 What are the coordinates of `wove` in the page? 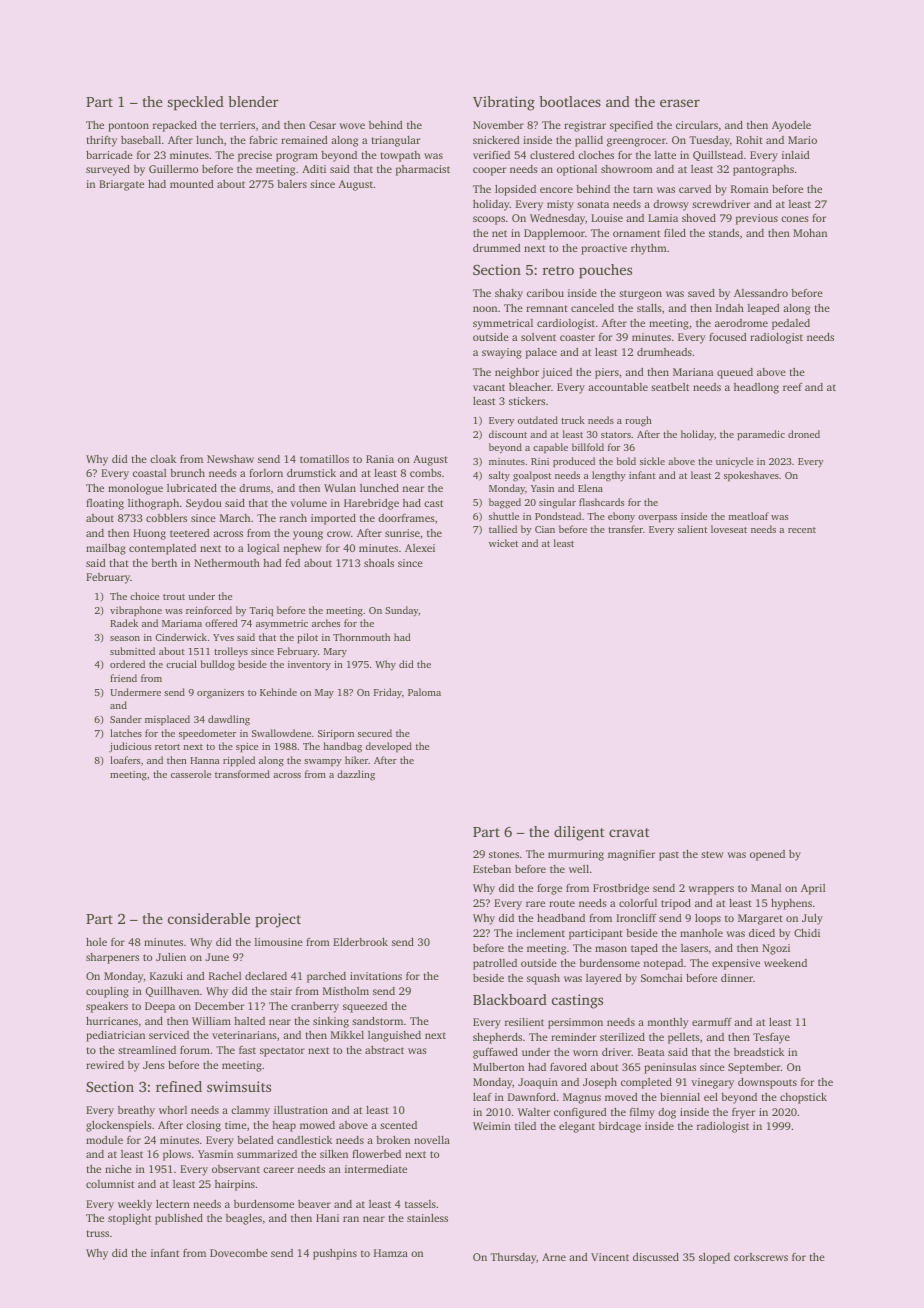 It's located at (352, 126).
